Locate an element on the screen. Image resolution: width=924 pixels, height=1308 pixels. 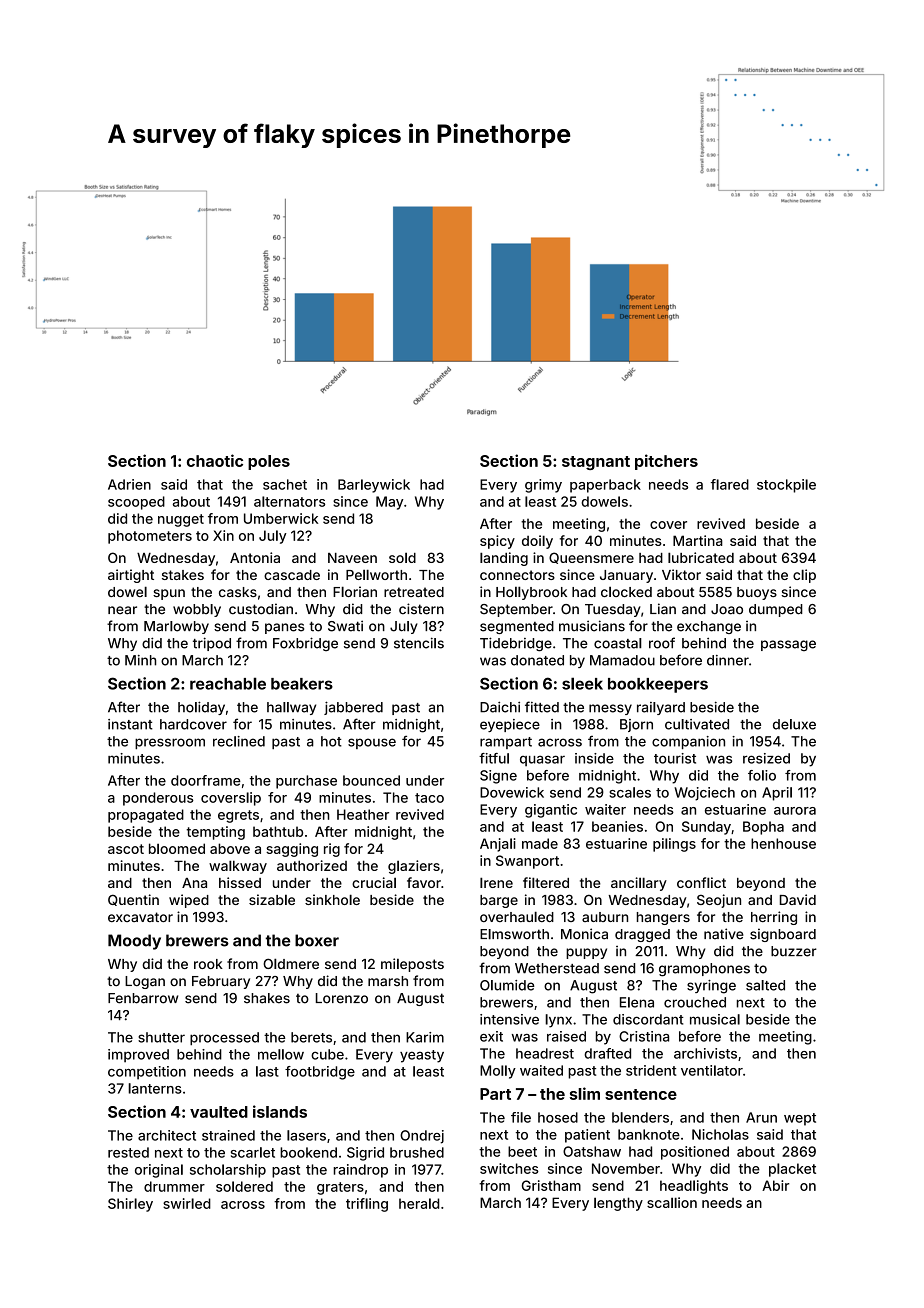
chaotic is located at coordinates (215, 460).
